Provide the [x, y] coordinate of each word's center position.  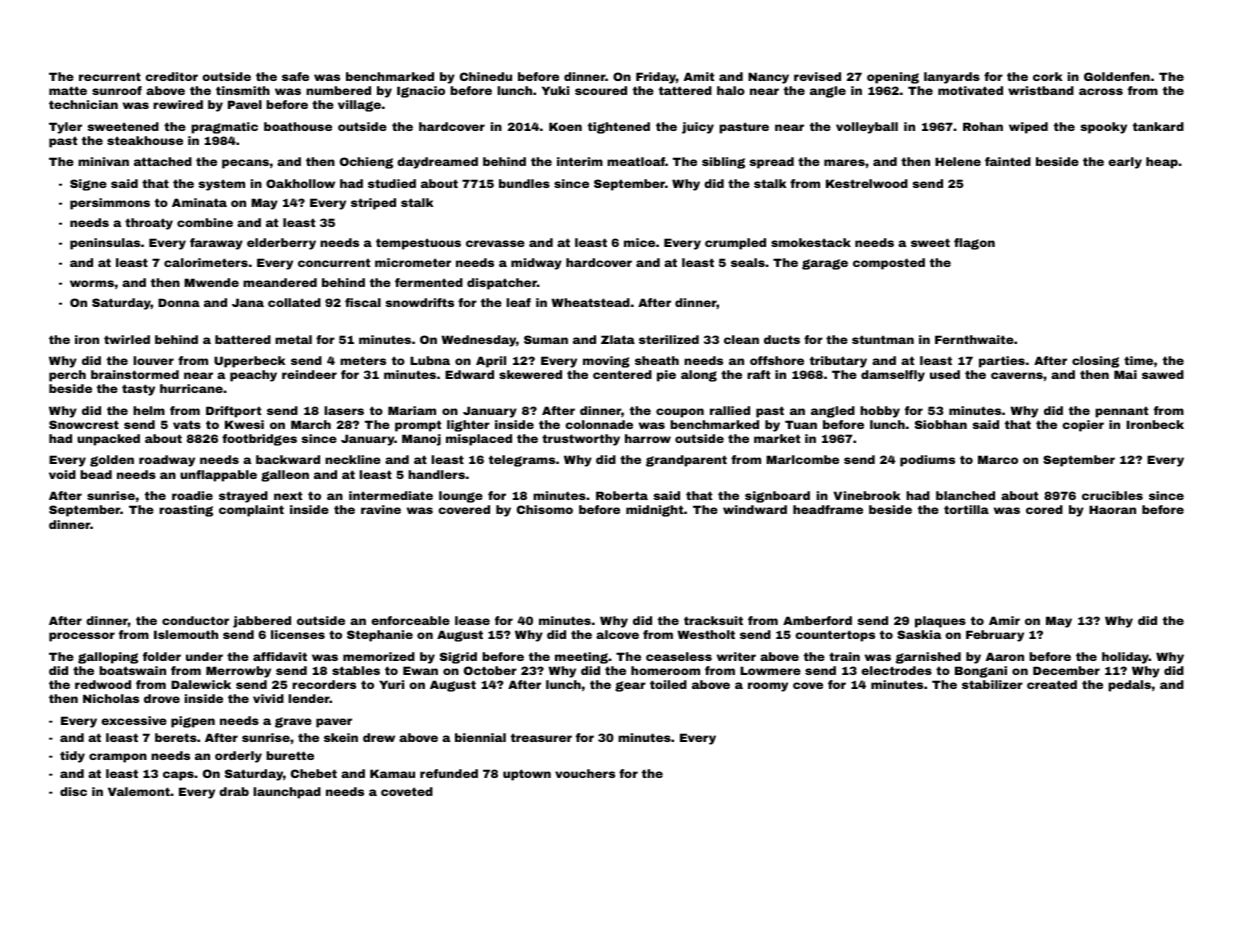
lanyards [952, 78]
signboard [777, 497]
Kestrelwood [867, 183]
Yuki [555, 90]
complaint [251, 511]
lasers [344, 410]
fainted [1008, 161]
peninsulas [105, 244]
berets [176, 737]
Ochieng [366, 163]
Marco [998, 459]
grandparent [686, 461]
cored [1044, 509]
